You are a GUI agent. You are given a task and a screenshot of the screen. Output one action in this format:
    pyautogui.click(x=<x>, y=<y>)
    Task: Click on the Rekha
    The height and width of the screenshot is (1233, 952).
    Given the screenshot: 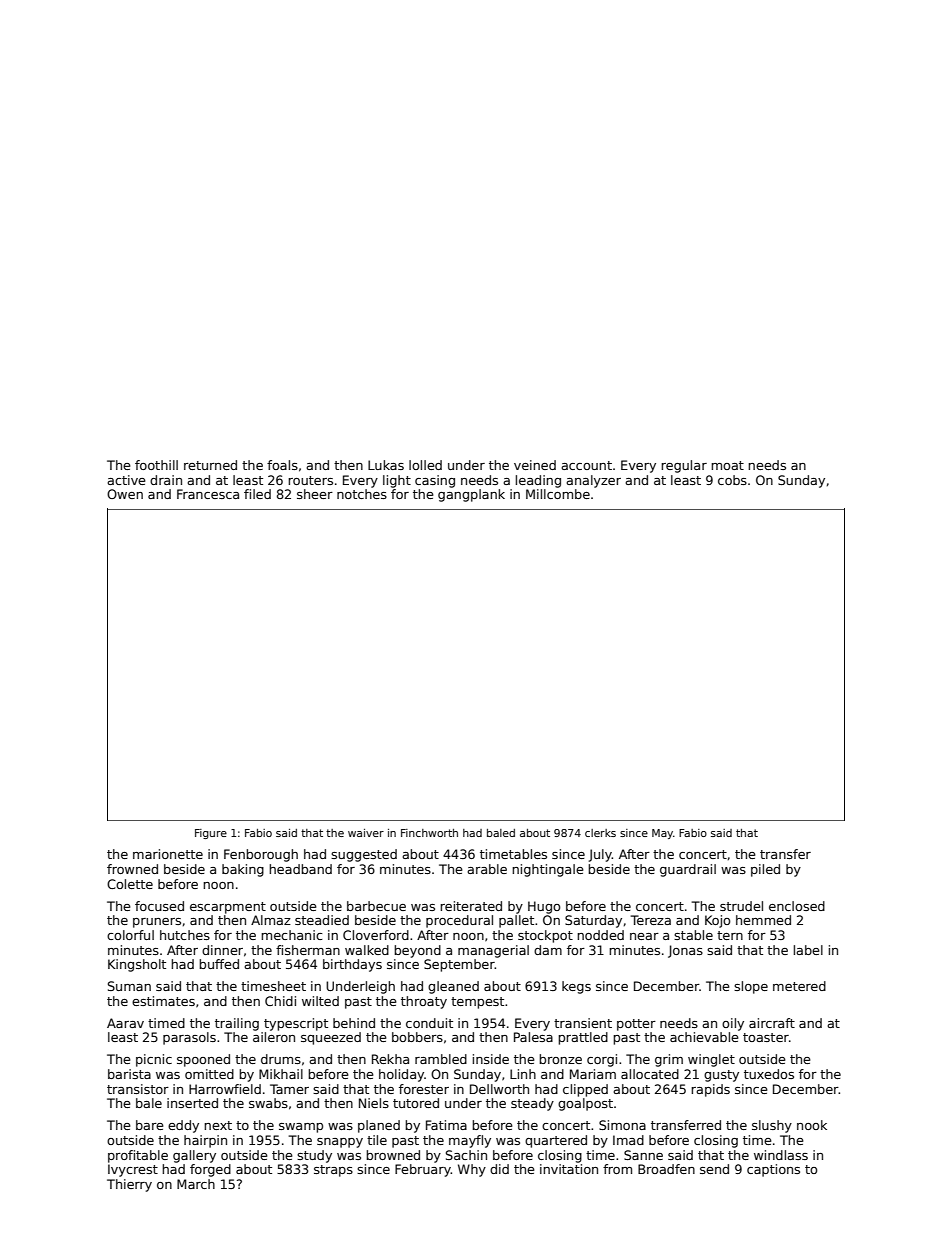 What is the action you would take?
    pyautogui.click(x=390, y=1059)
